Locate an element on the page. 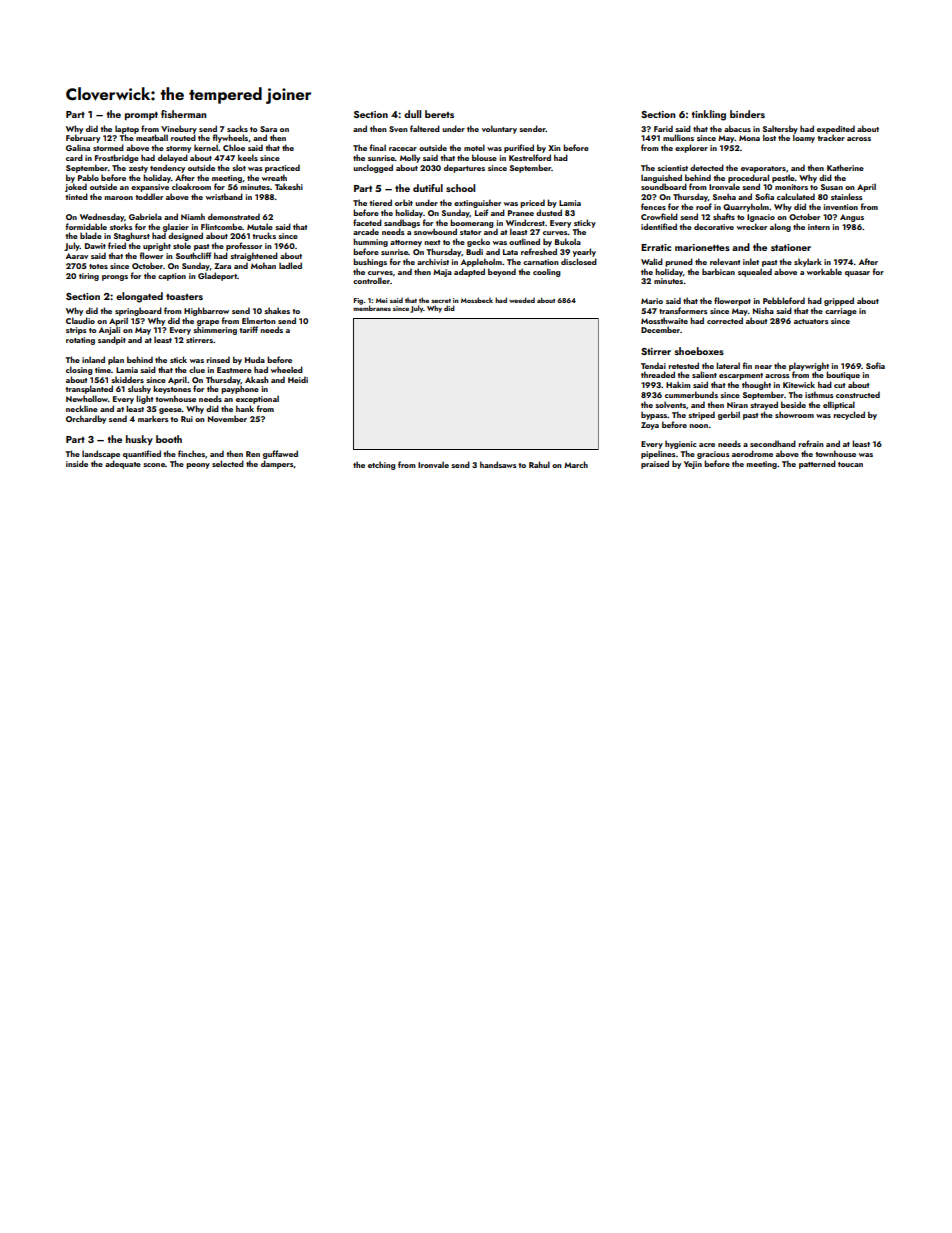 The image size is (952, 1233). binders is located at coordinates (747, 114).
